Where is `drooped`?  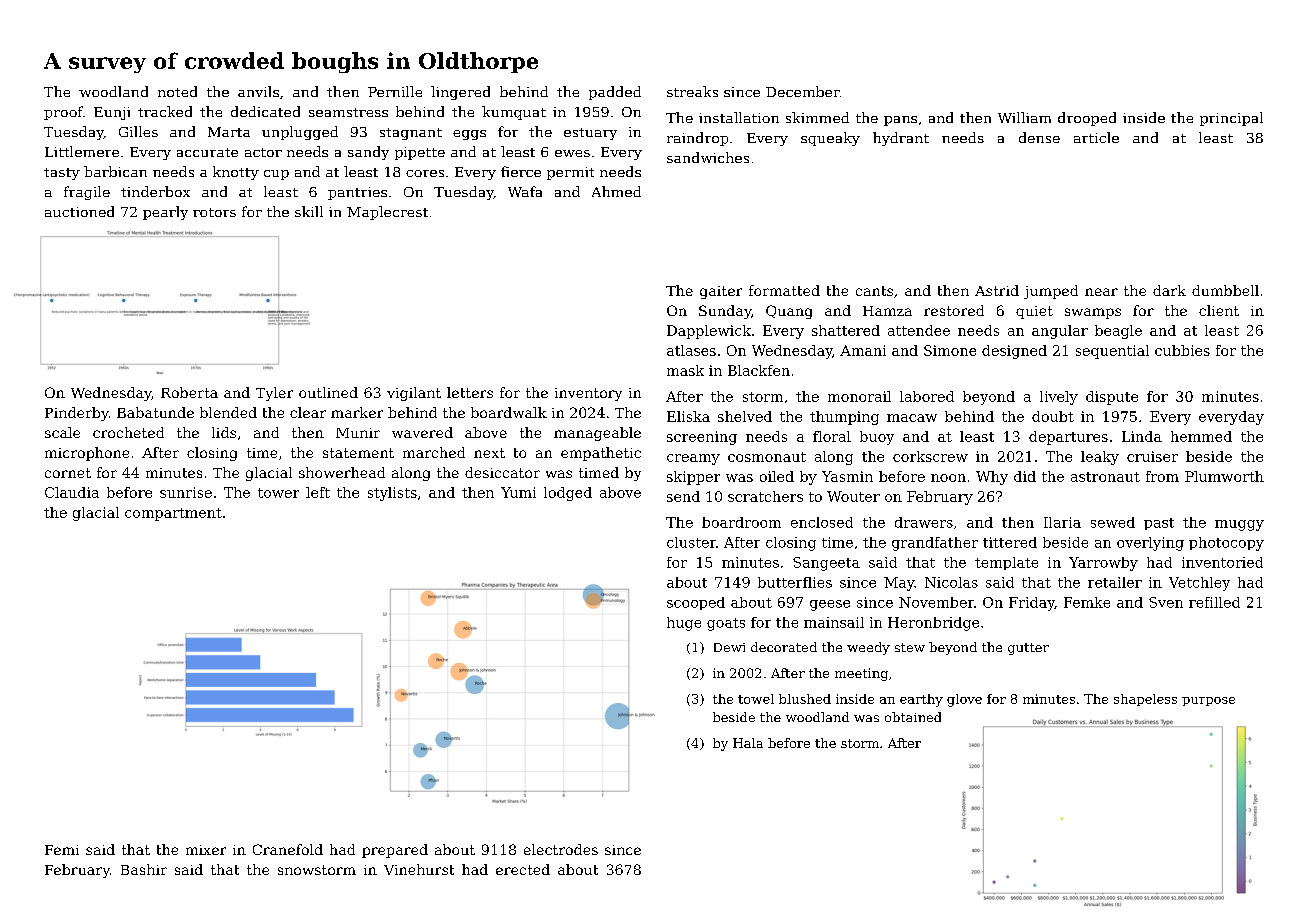 drooped is located at coordinates (1087, 119).
